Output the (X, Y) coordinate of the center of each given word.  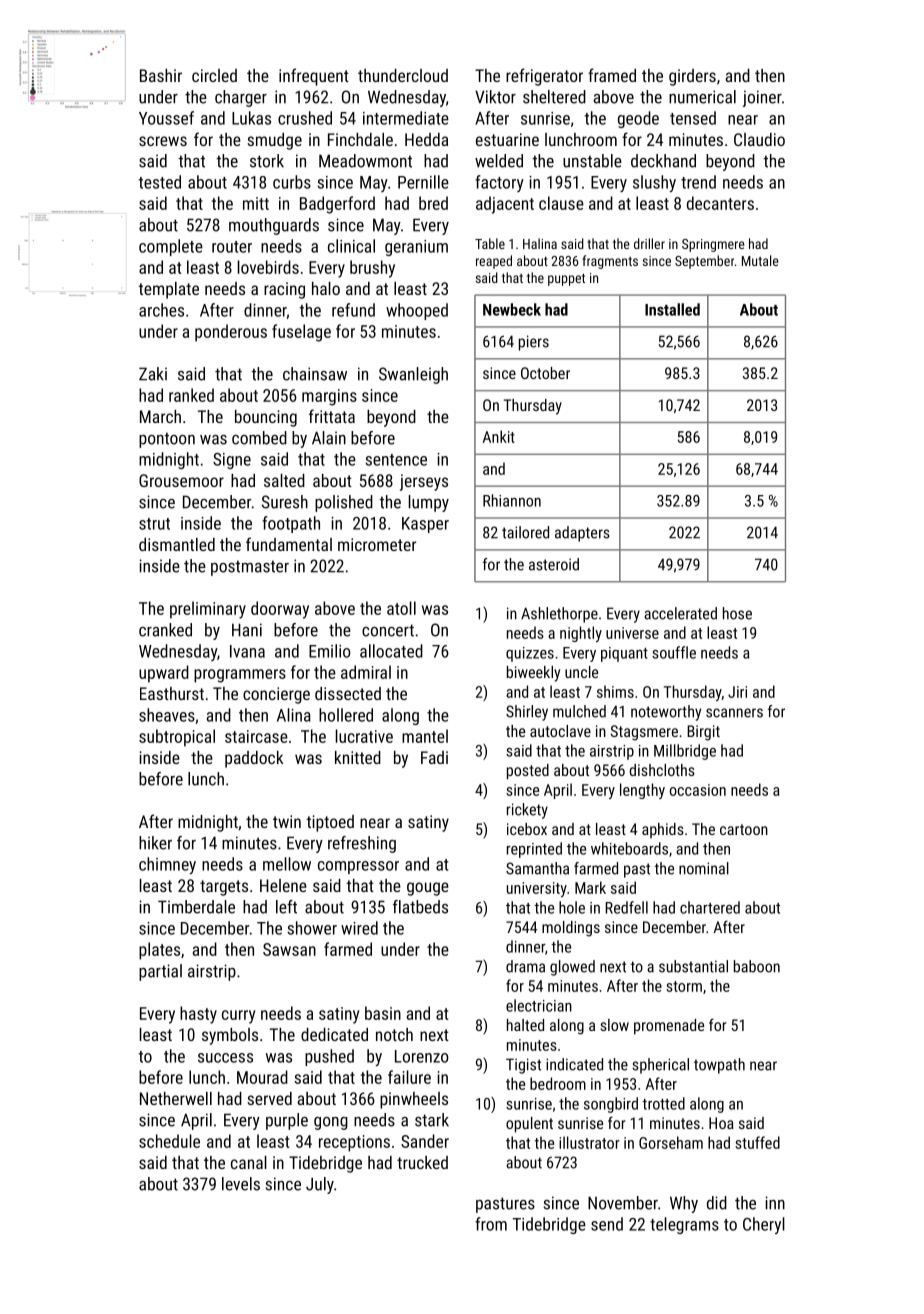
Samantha (537, 868)
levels (241, 1184)
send (607, 1224)
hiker (155, 843)
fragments (610, 262)
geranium (416, 248)
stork (267, 161)
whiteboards (629, 848)
